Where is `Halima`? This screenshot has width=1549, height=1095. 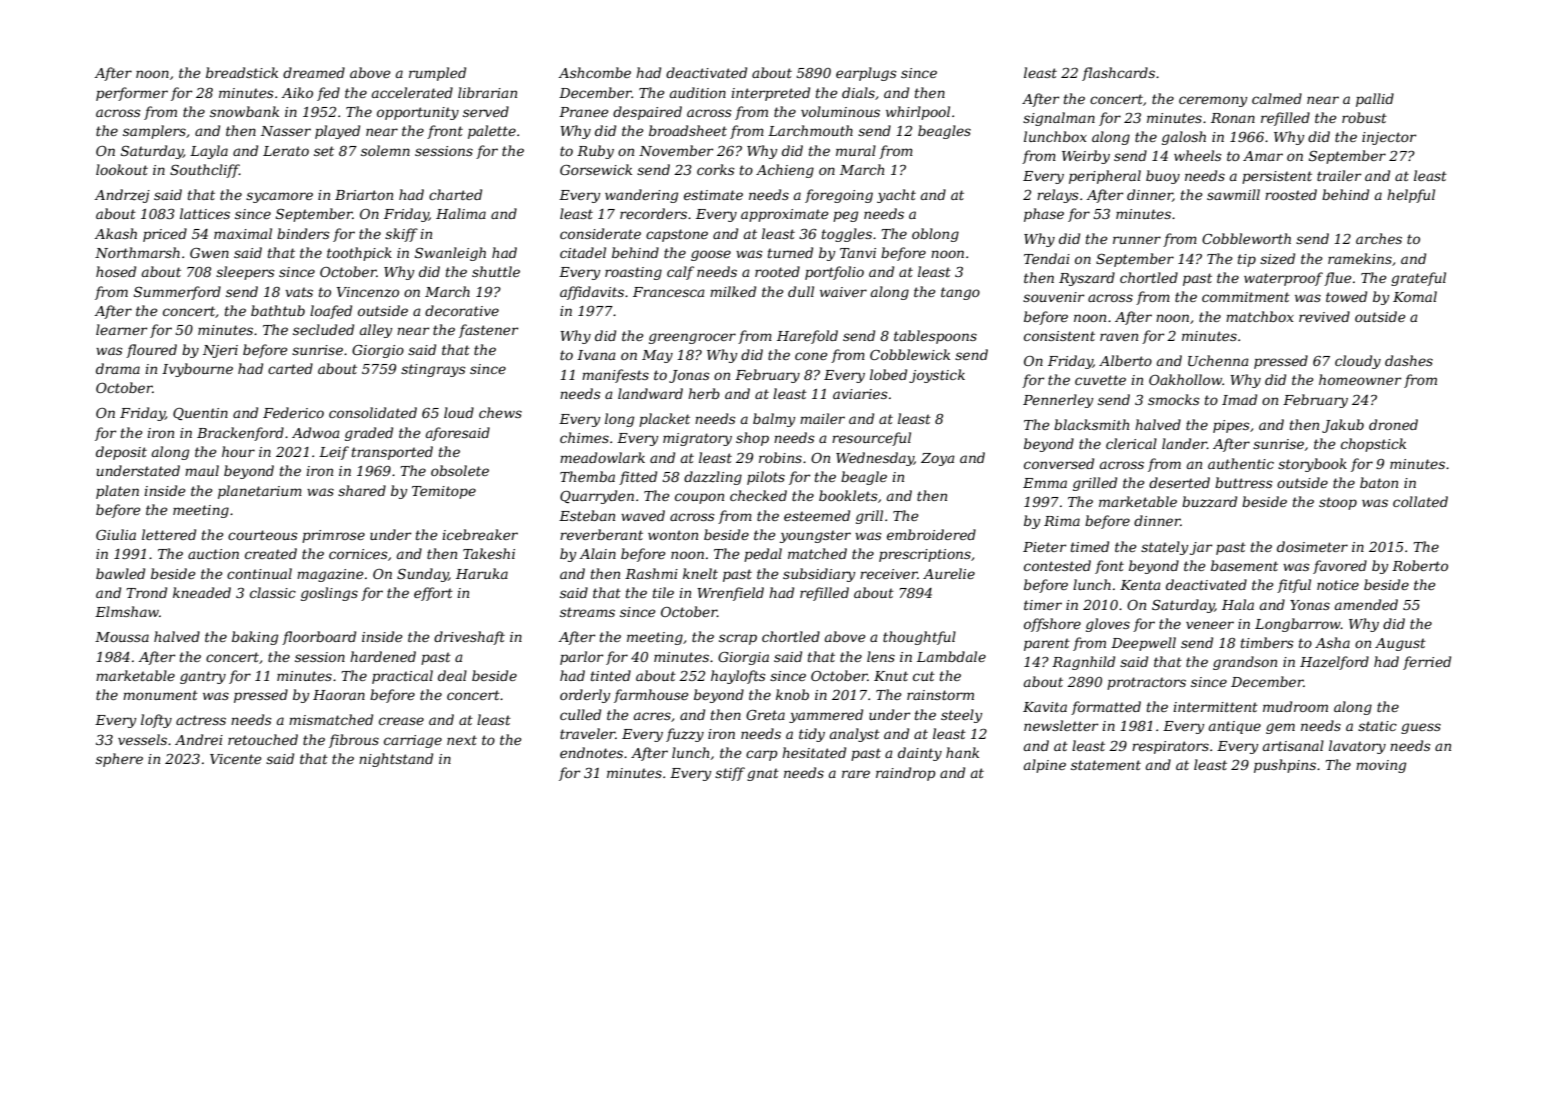 Halima is located at coordinates (461, 213).
